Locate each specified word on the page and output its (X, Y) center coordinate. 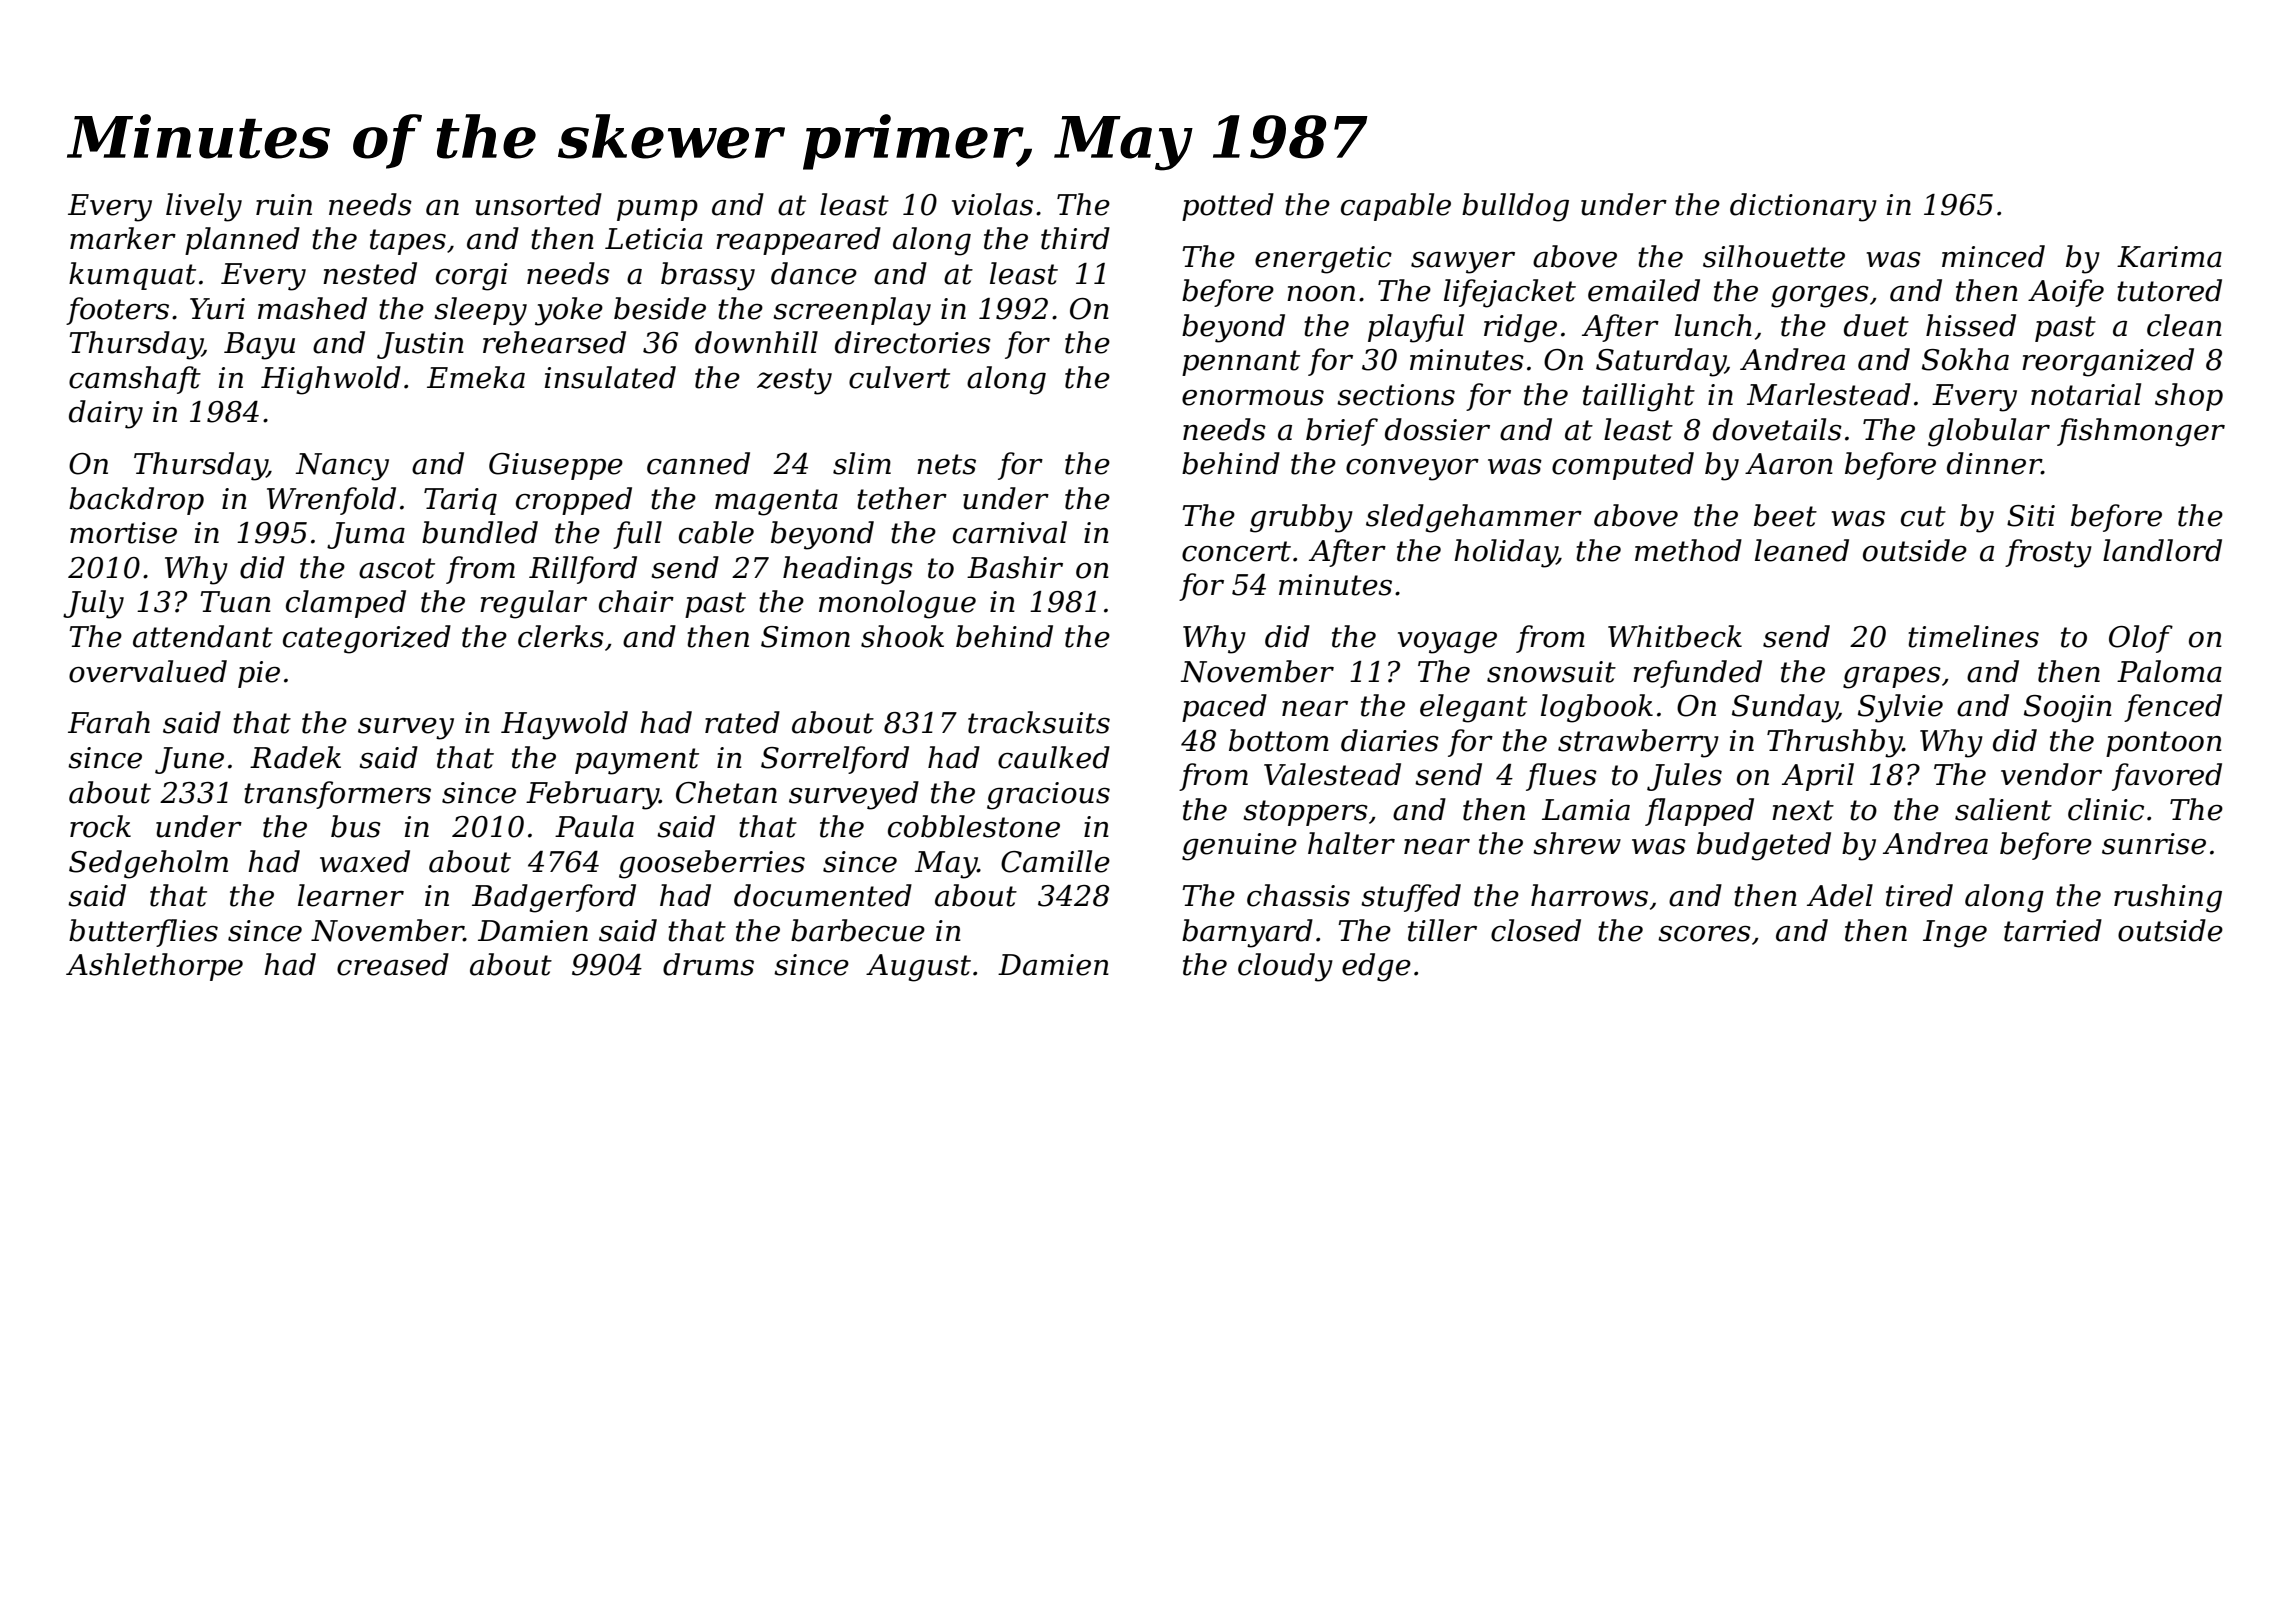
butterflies (143, 933)
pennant (1241, 363)
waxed (365, 861)
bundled (480, 532)
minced (1993, 256)
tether (902, 498)
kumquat (132, 276)
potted (1228, 207)
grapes (1892, 677)
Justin (420, 345)
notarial (2086, 394)
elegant (1473, 708)
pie (259, 674)
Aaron (1789, 464)
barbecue (858, 930)
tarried (2053, 930)
